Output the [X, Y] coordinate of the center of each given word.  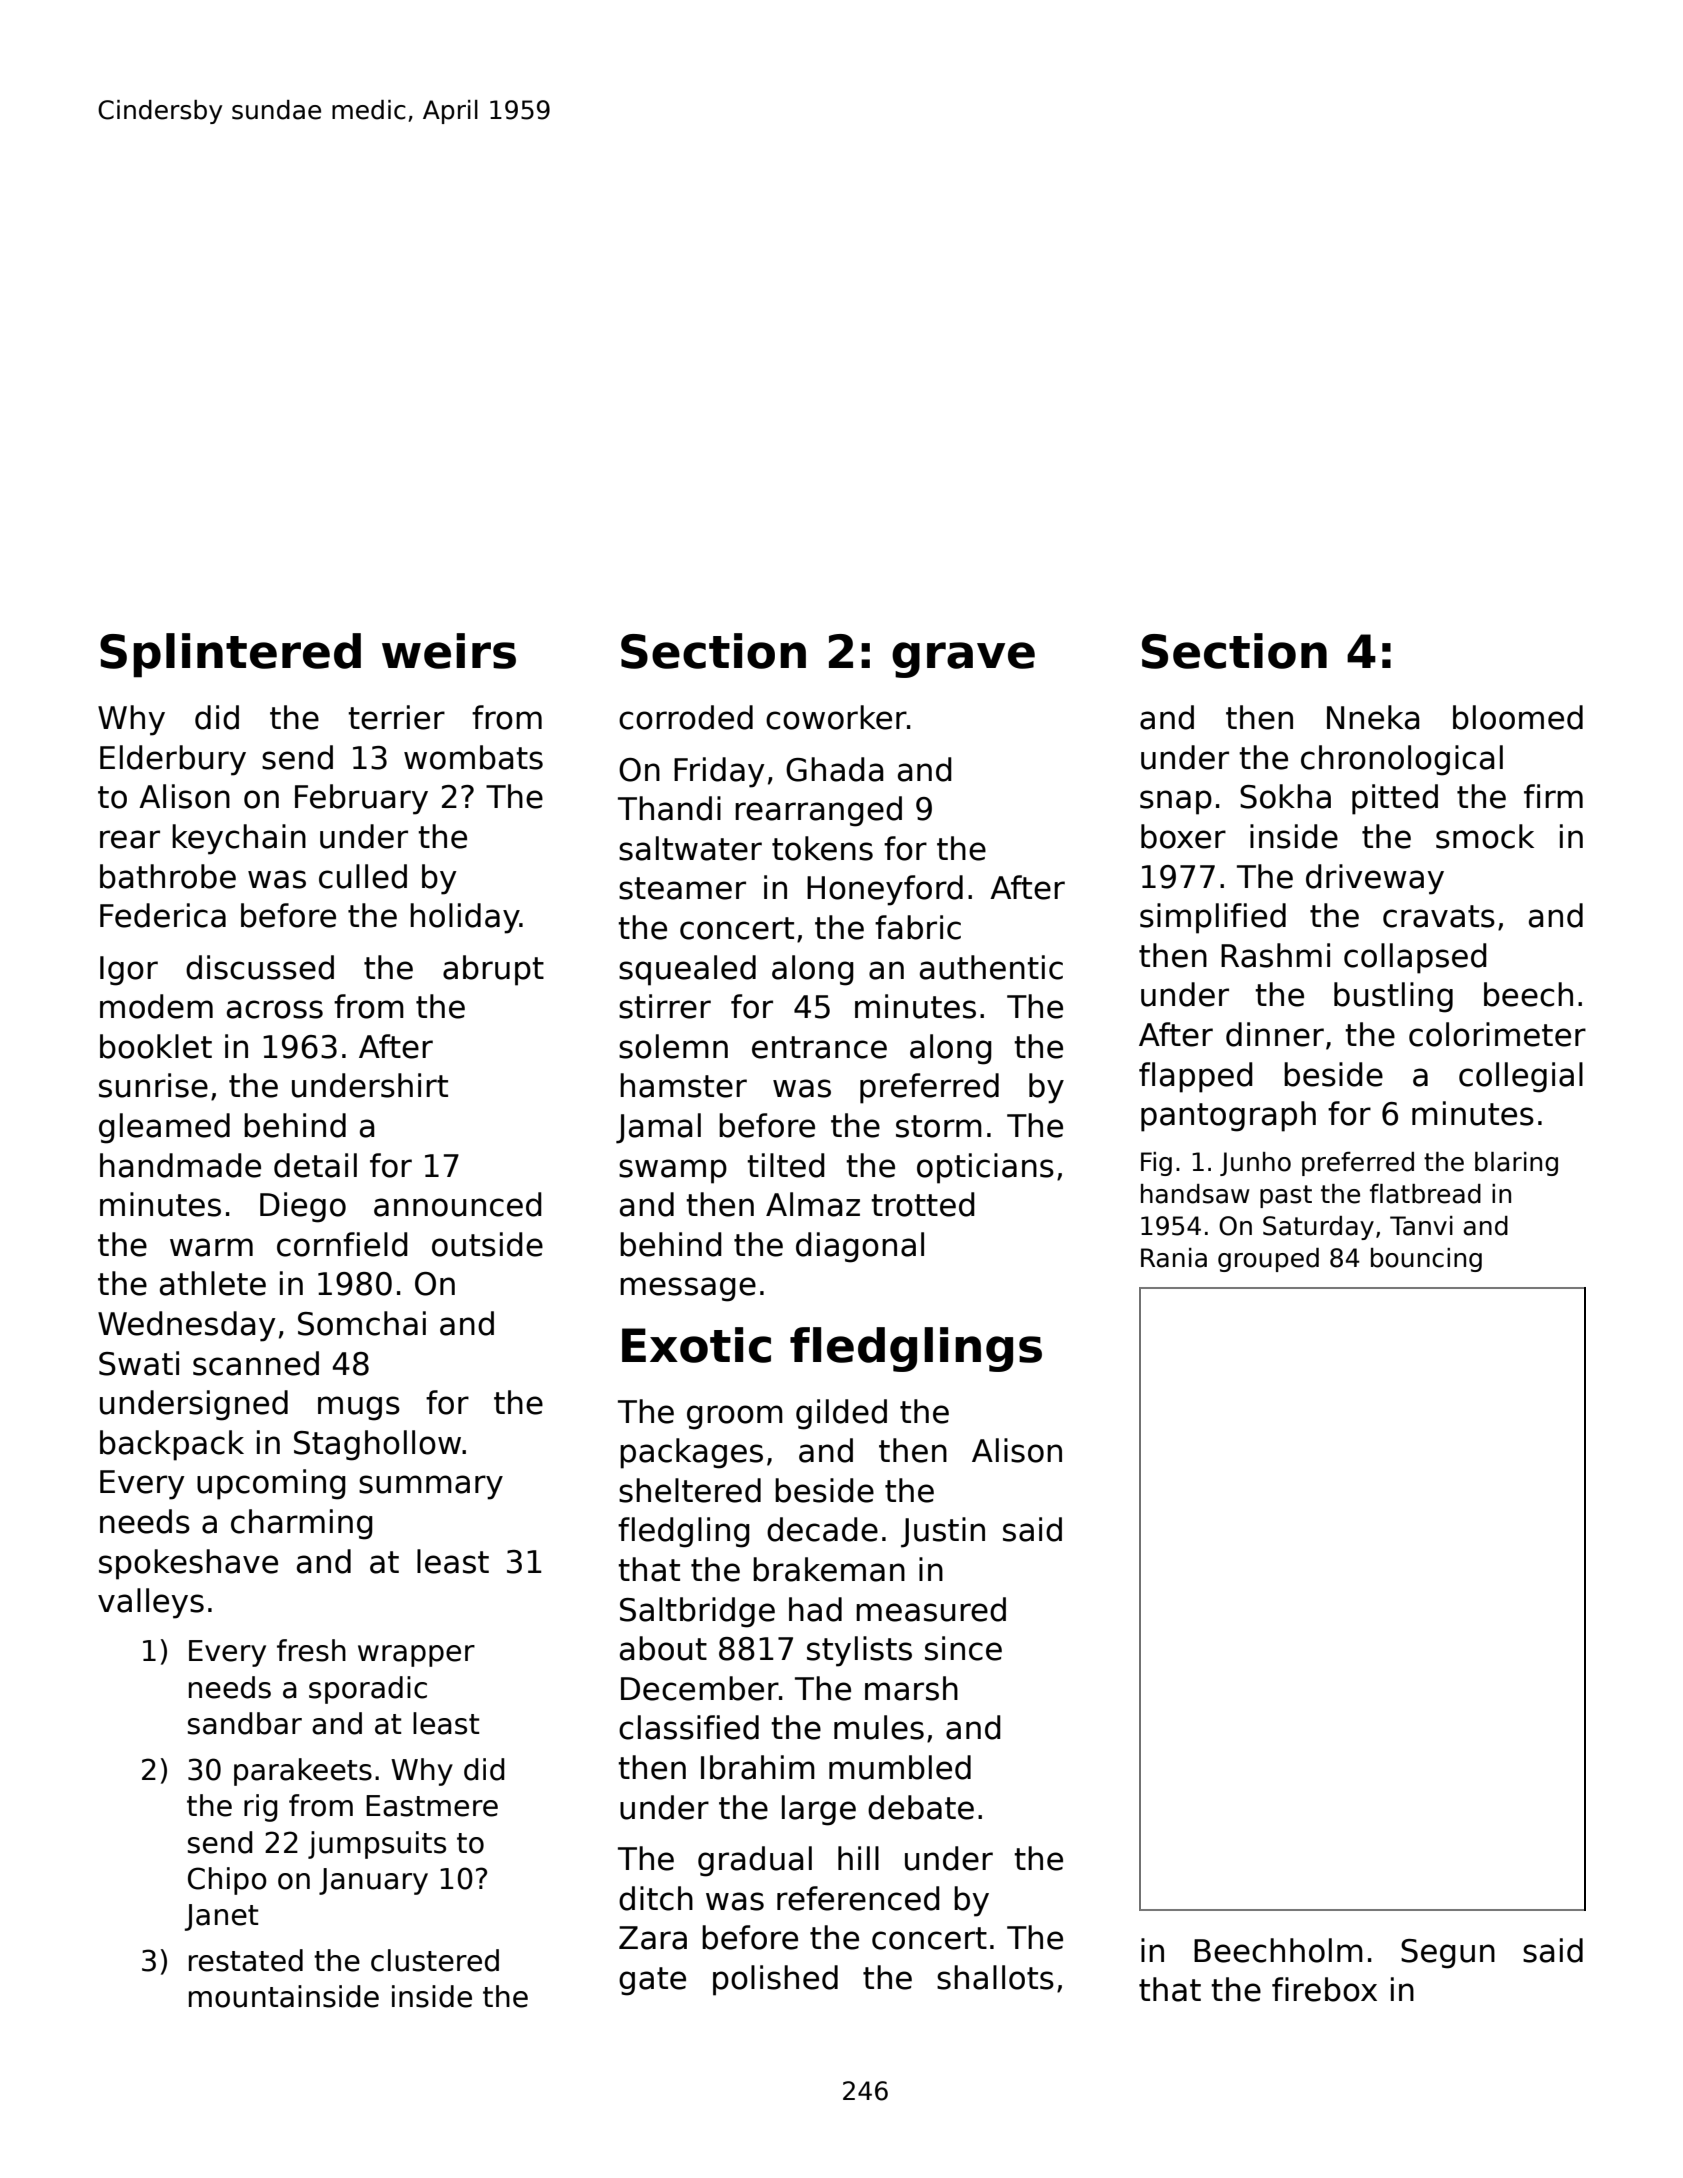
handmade [180, 1165]
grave [963, 660]
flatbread [1425, 1194]
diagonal [860, 1247]
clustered [435, 1960]
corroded [686, 717]
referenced [858, 1898]
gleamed [164, 1128]
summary [431, 1487]
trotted [923, 1204]
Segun [1448, 1954]
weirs [449, 651]
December [700, 1688]
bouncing [1426, 1260]
